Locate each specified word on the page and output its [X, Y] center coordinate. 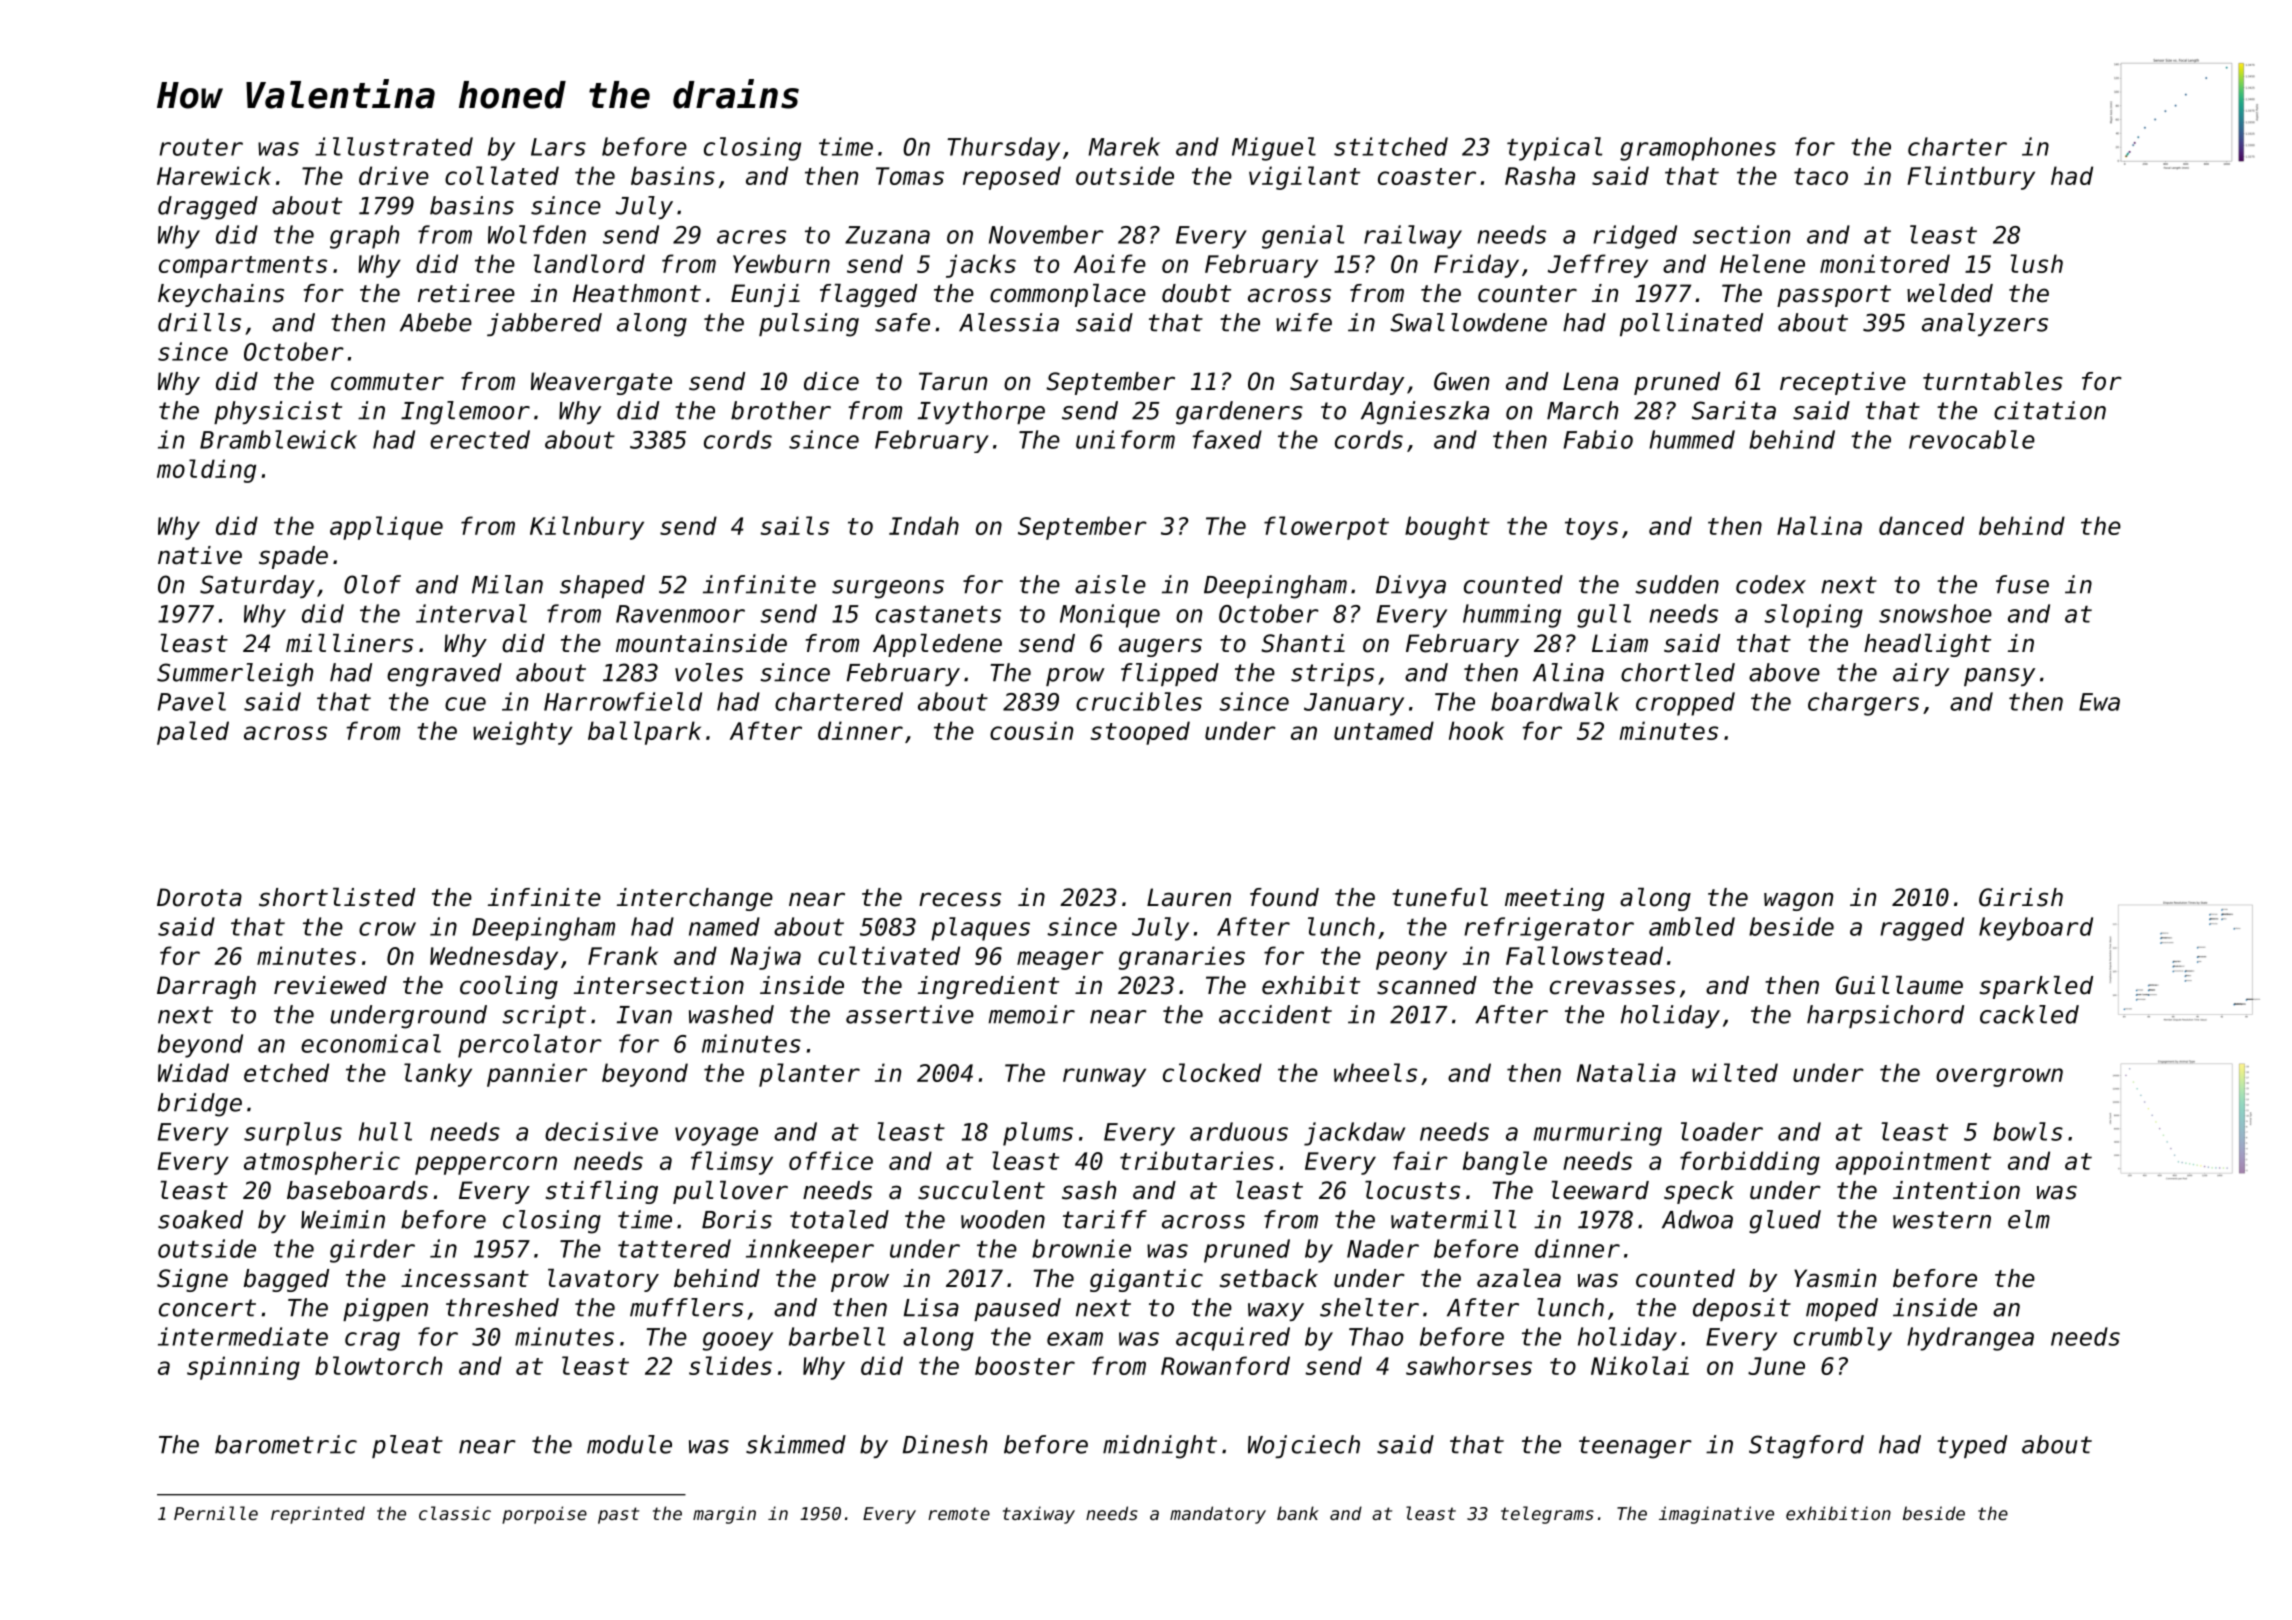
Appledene [937, 645]
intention [1956, 1190]
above [1784, 672]
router [201, 147]
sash [1089, 1190]
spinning [243, 1368]
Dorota [199, 897]
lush [2037, 263]
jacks [981, 266]
